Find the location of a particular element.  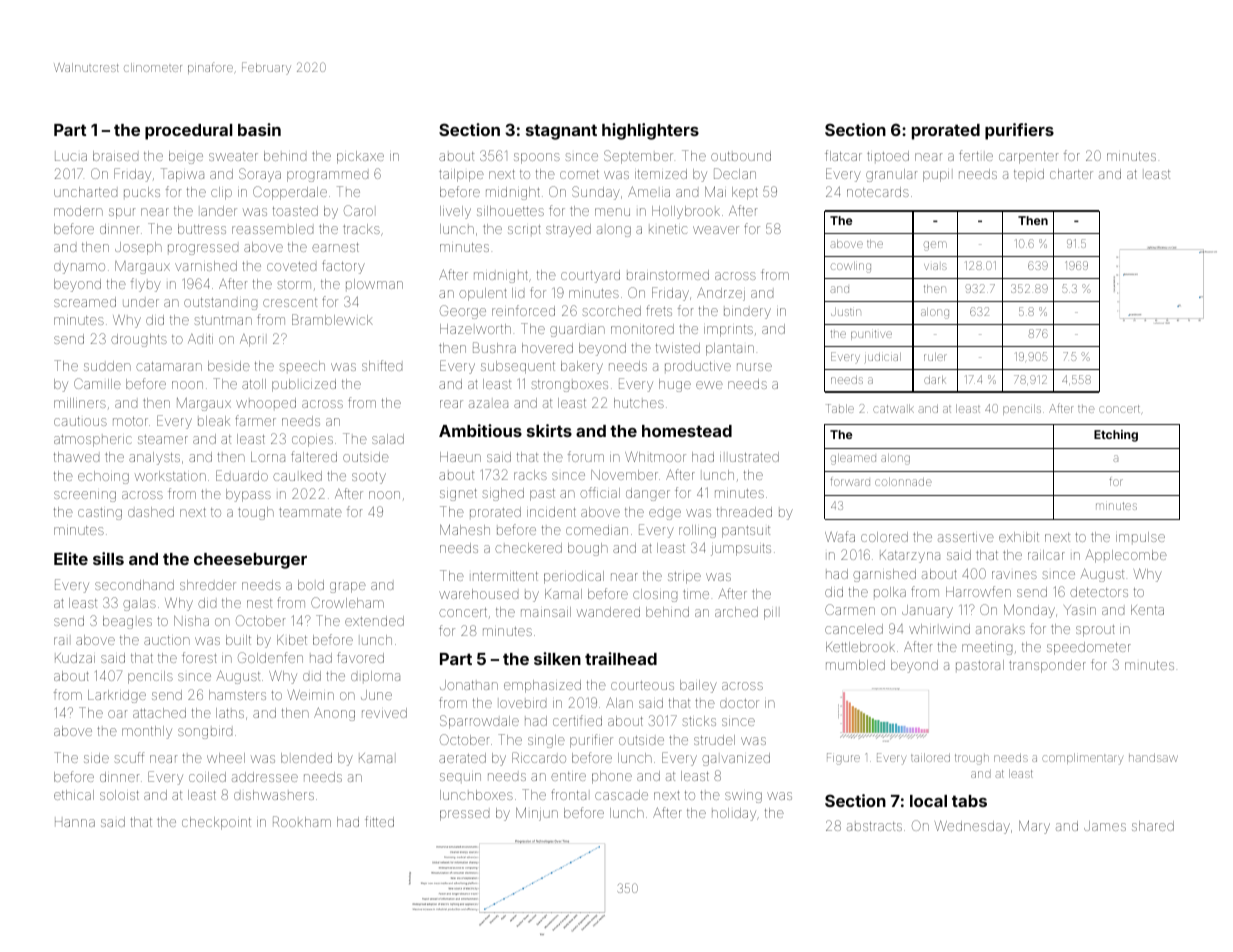

Mary is located at coordinates (1034, 827).
